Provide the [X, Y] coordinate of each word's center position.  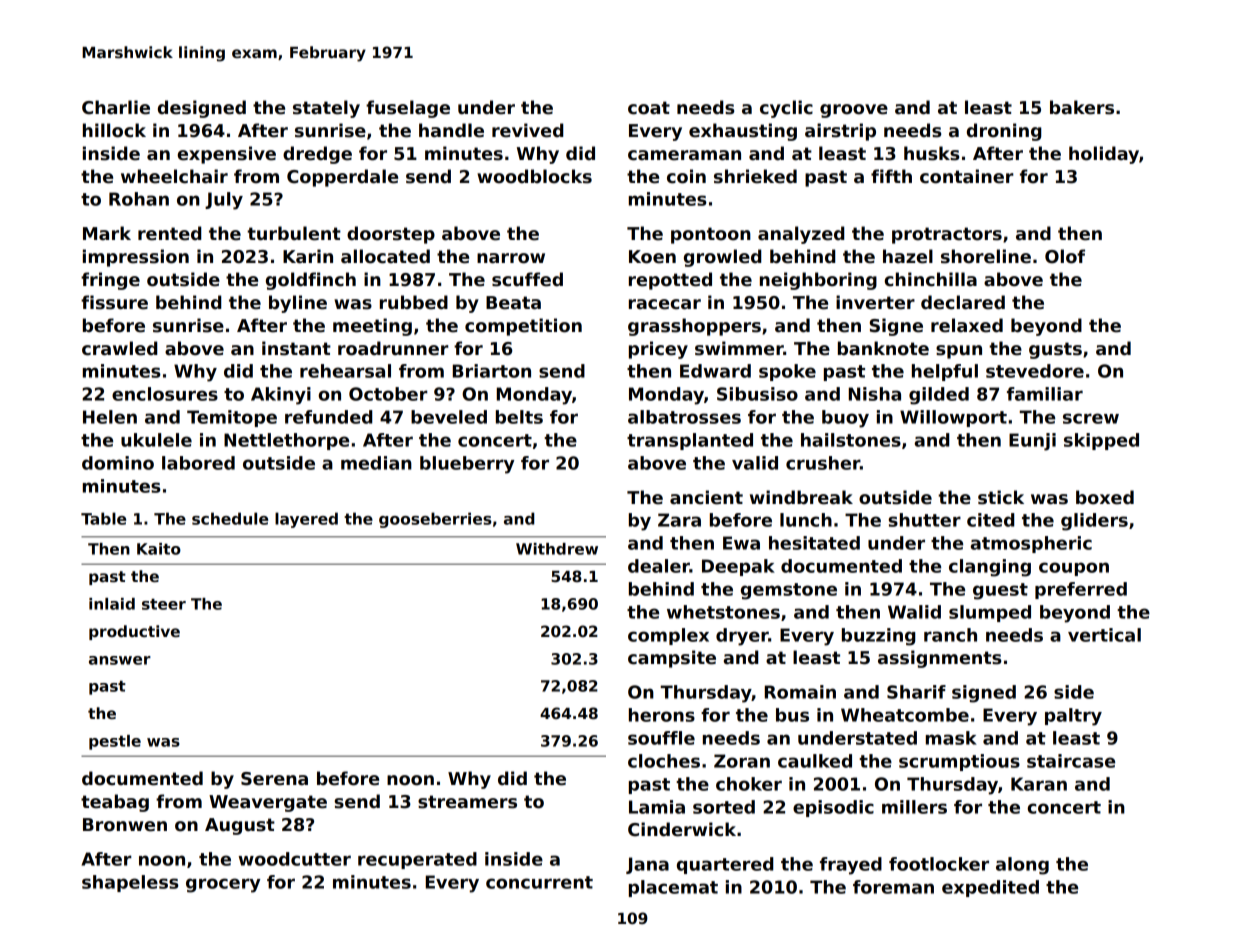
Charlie [116, 107]
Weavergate [268, 803]
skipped [1101, 441]
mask [951, 738]
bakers [1082, 107]
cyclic [786, 109]
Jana [647, 865]
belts [519, 417]
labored [198, 463]
